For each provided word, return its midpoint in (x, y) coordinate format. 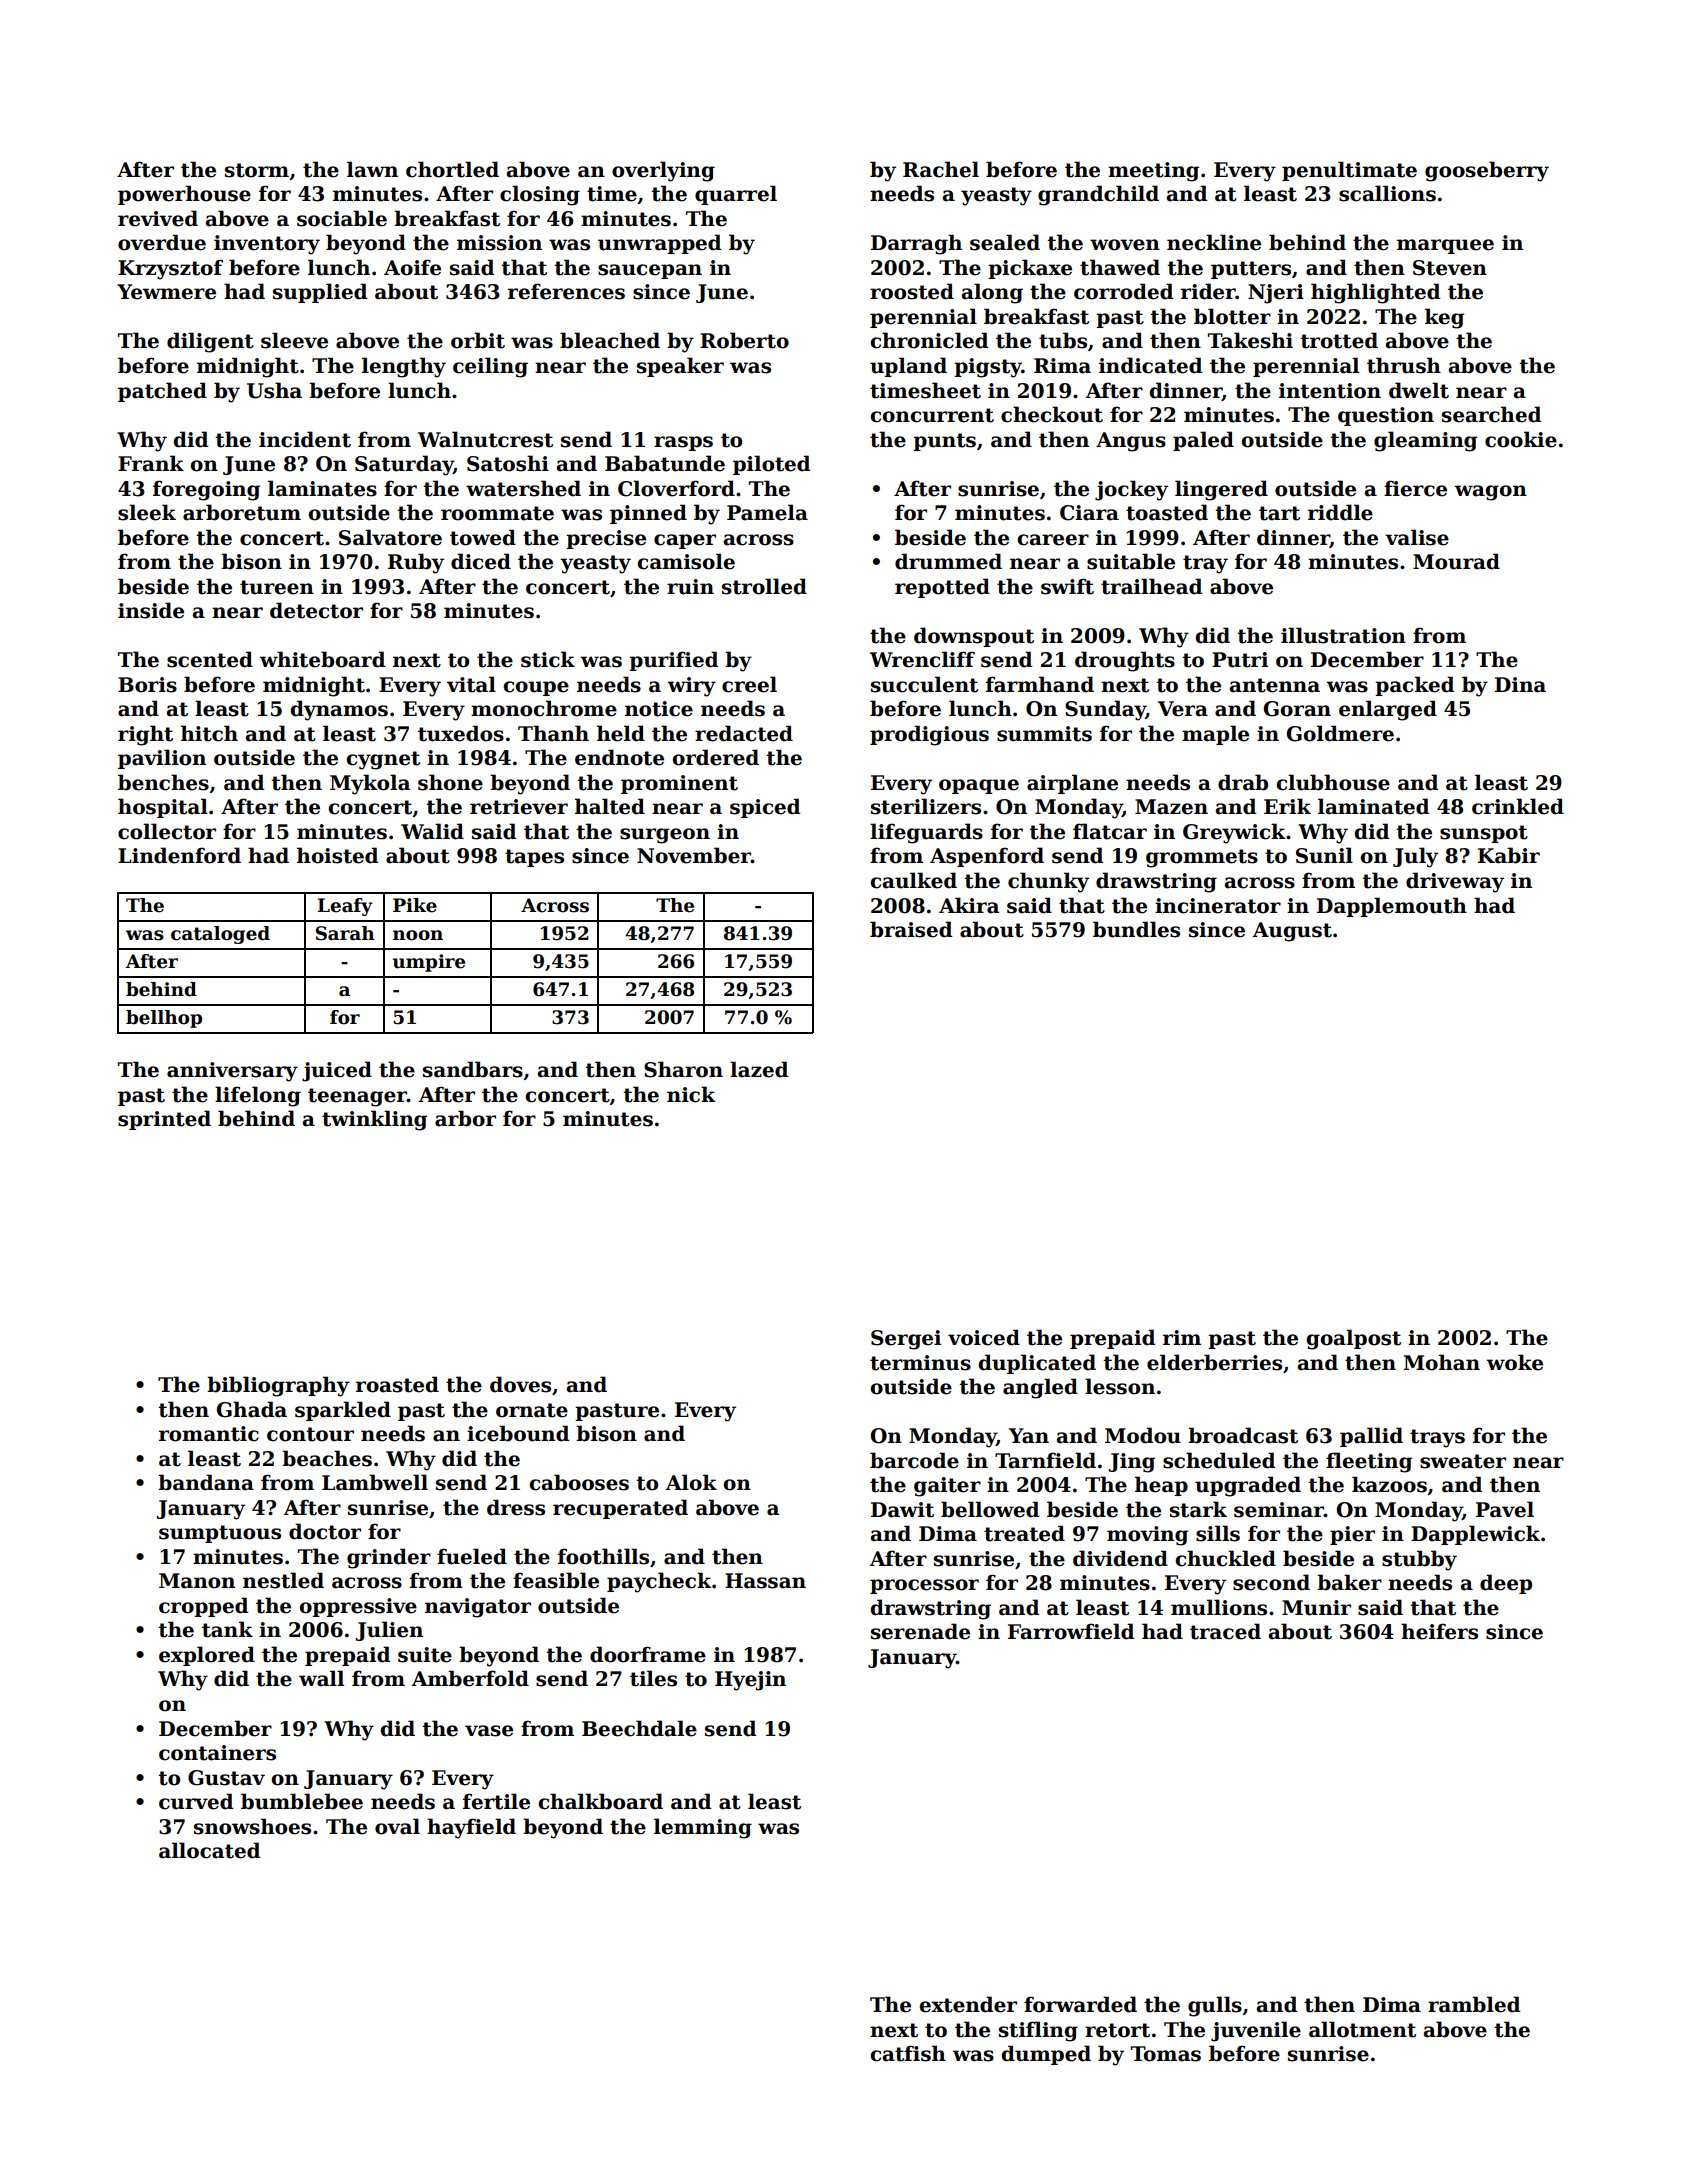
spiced (765, 808)
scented (210, 659)
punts (944, 442)
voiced (984, 1337)
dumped (1046, 2055)
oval (397, 1826)
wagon (1491, 493)
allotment (1362, 2029)
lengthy (404, 367)
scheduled (1219, 1460)
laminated (1373, 806)
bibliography (278, 1386)
